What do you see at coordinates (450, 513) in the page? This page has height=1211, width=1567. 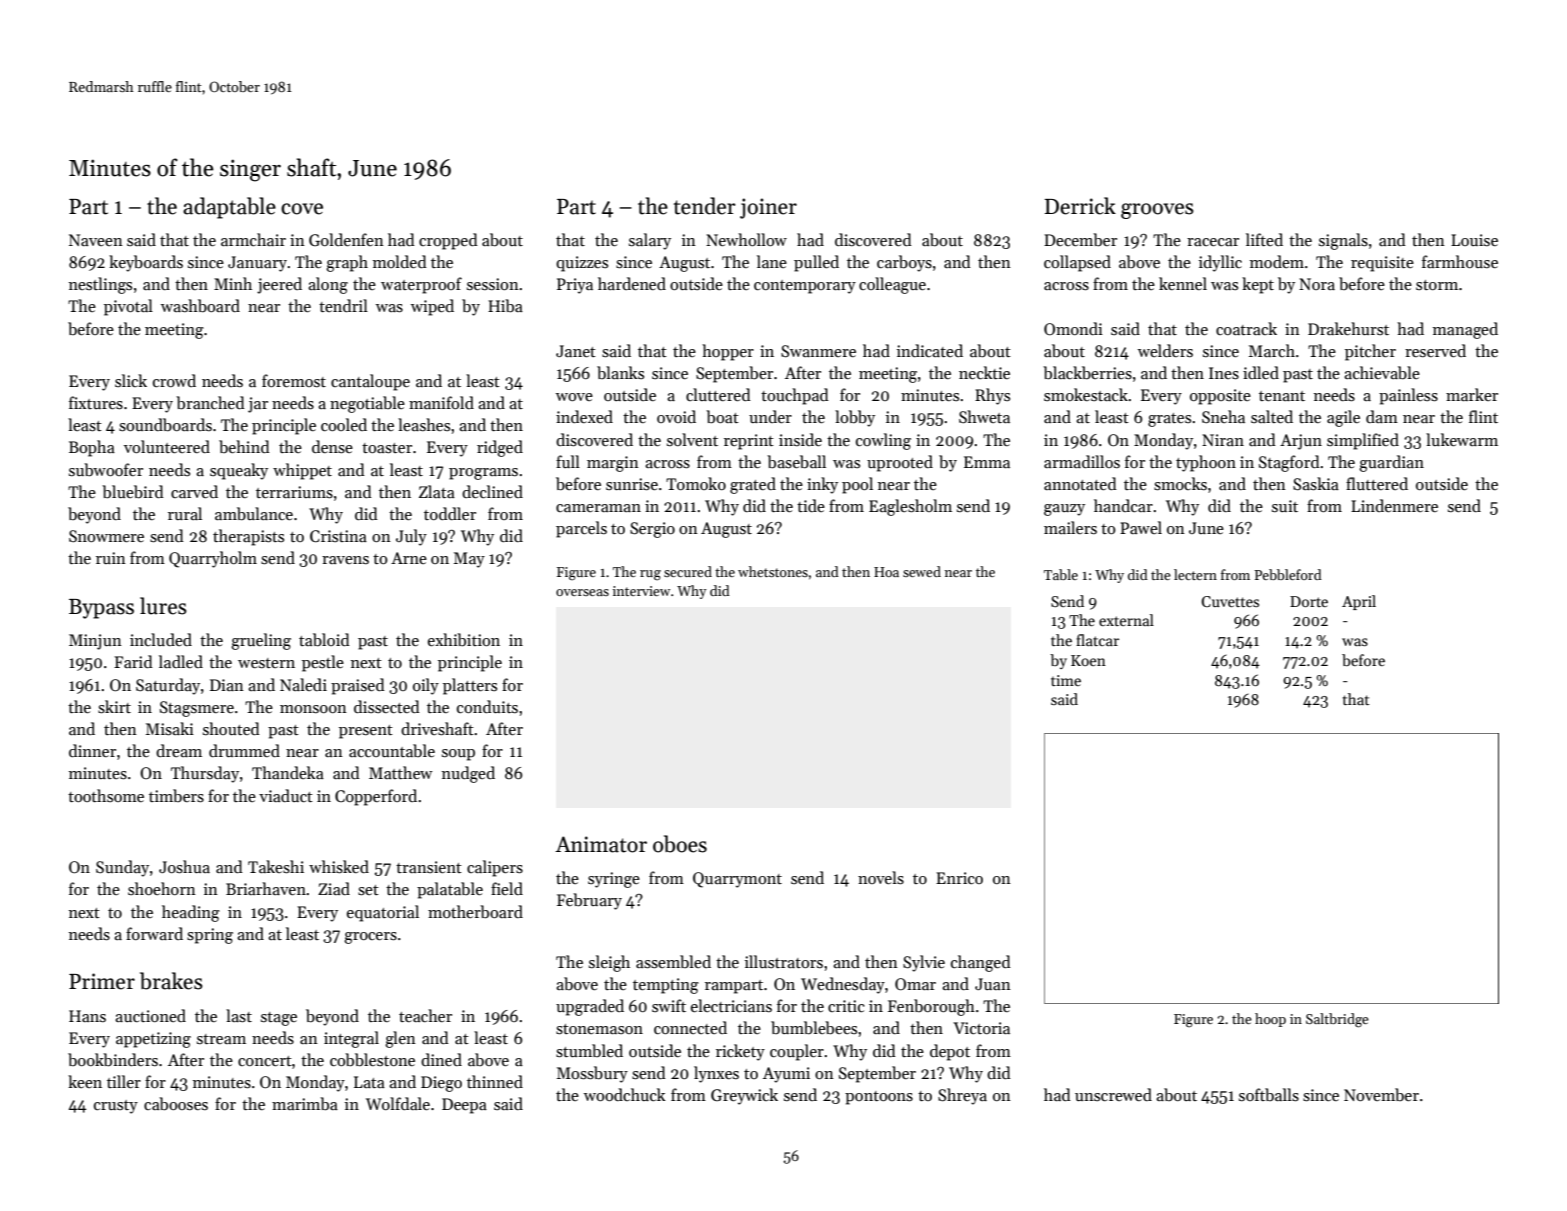 I see `toddler` at bounding box center [450, 513].
